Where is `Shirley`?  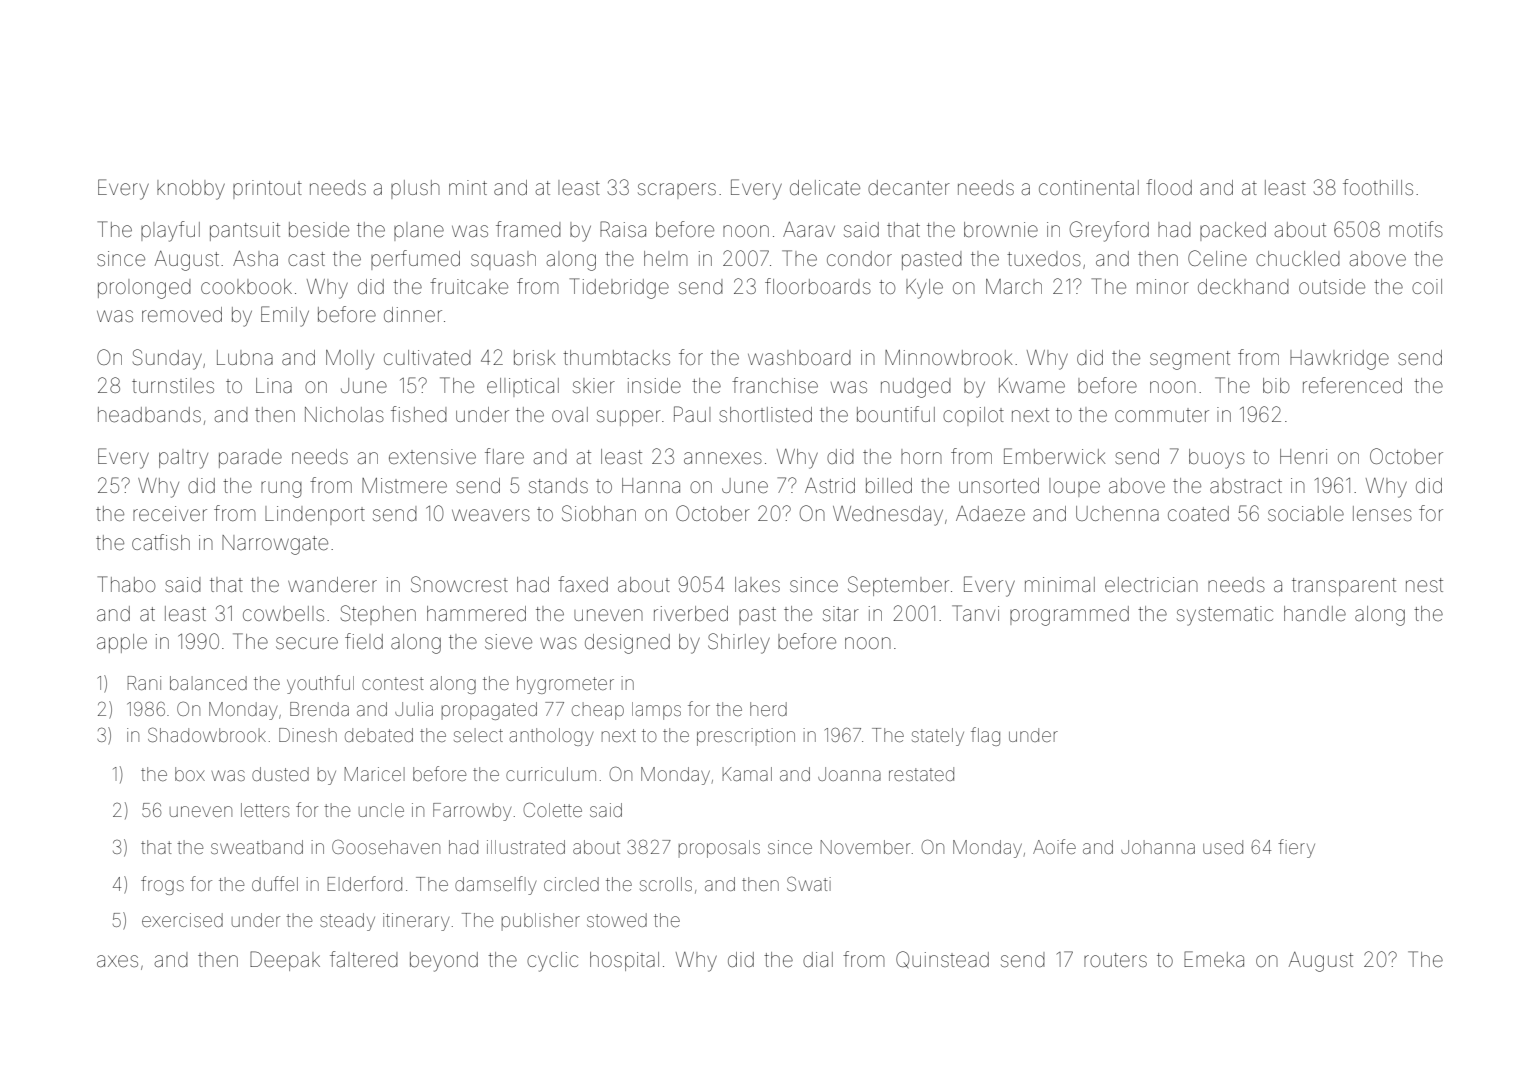 Shirley is located at coordinates (739, 643).
